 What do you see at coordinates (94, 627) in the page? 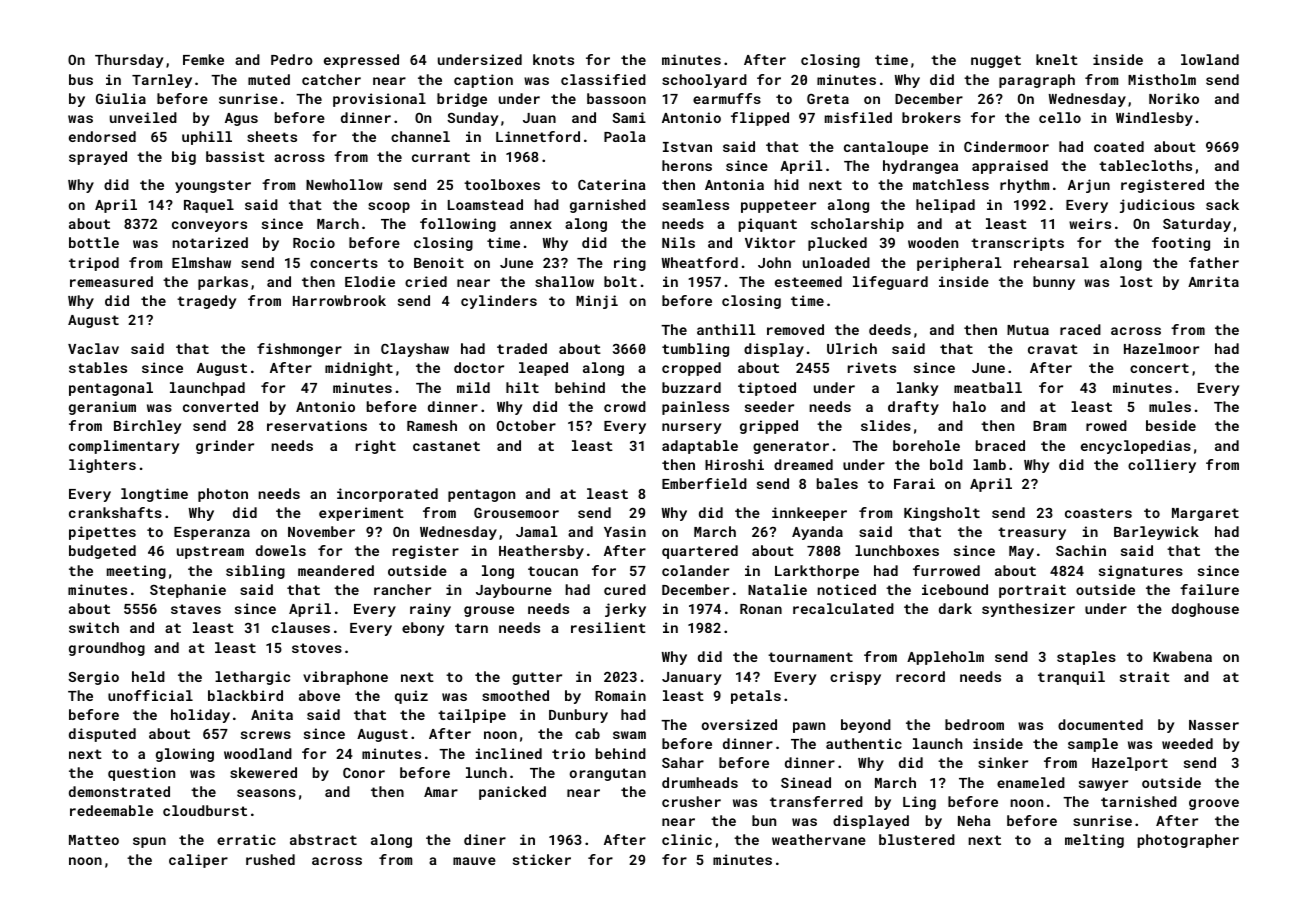
I see `switch` at bounding box center [94, 627].
